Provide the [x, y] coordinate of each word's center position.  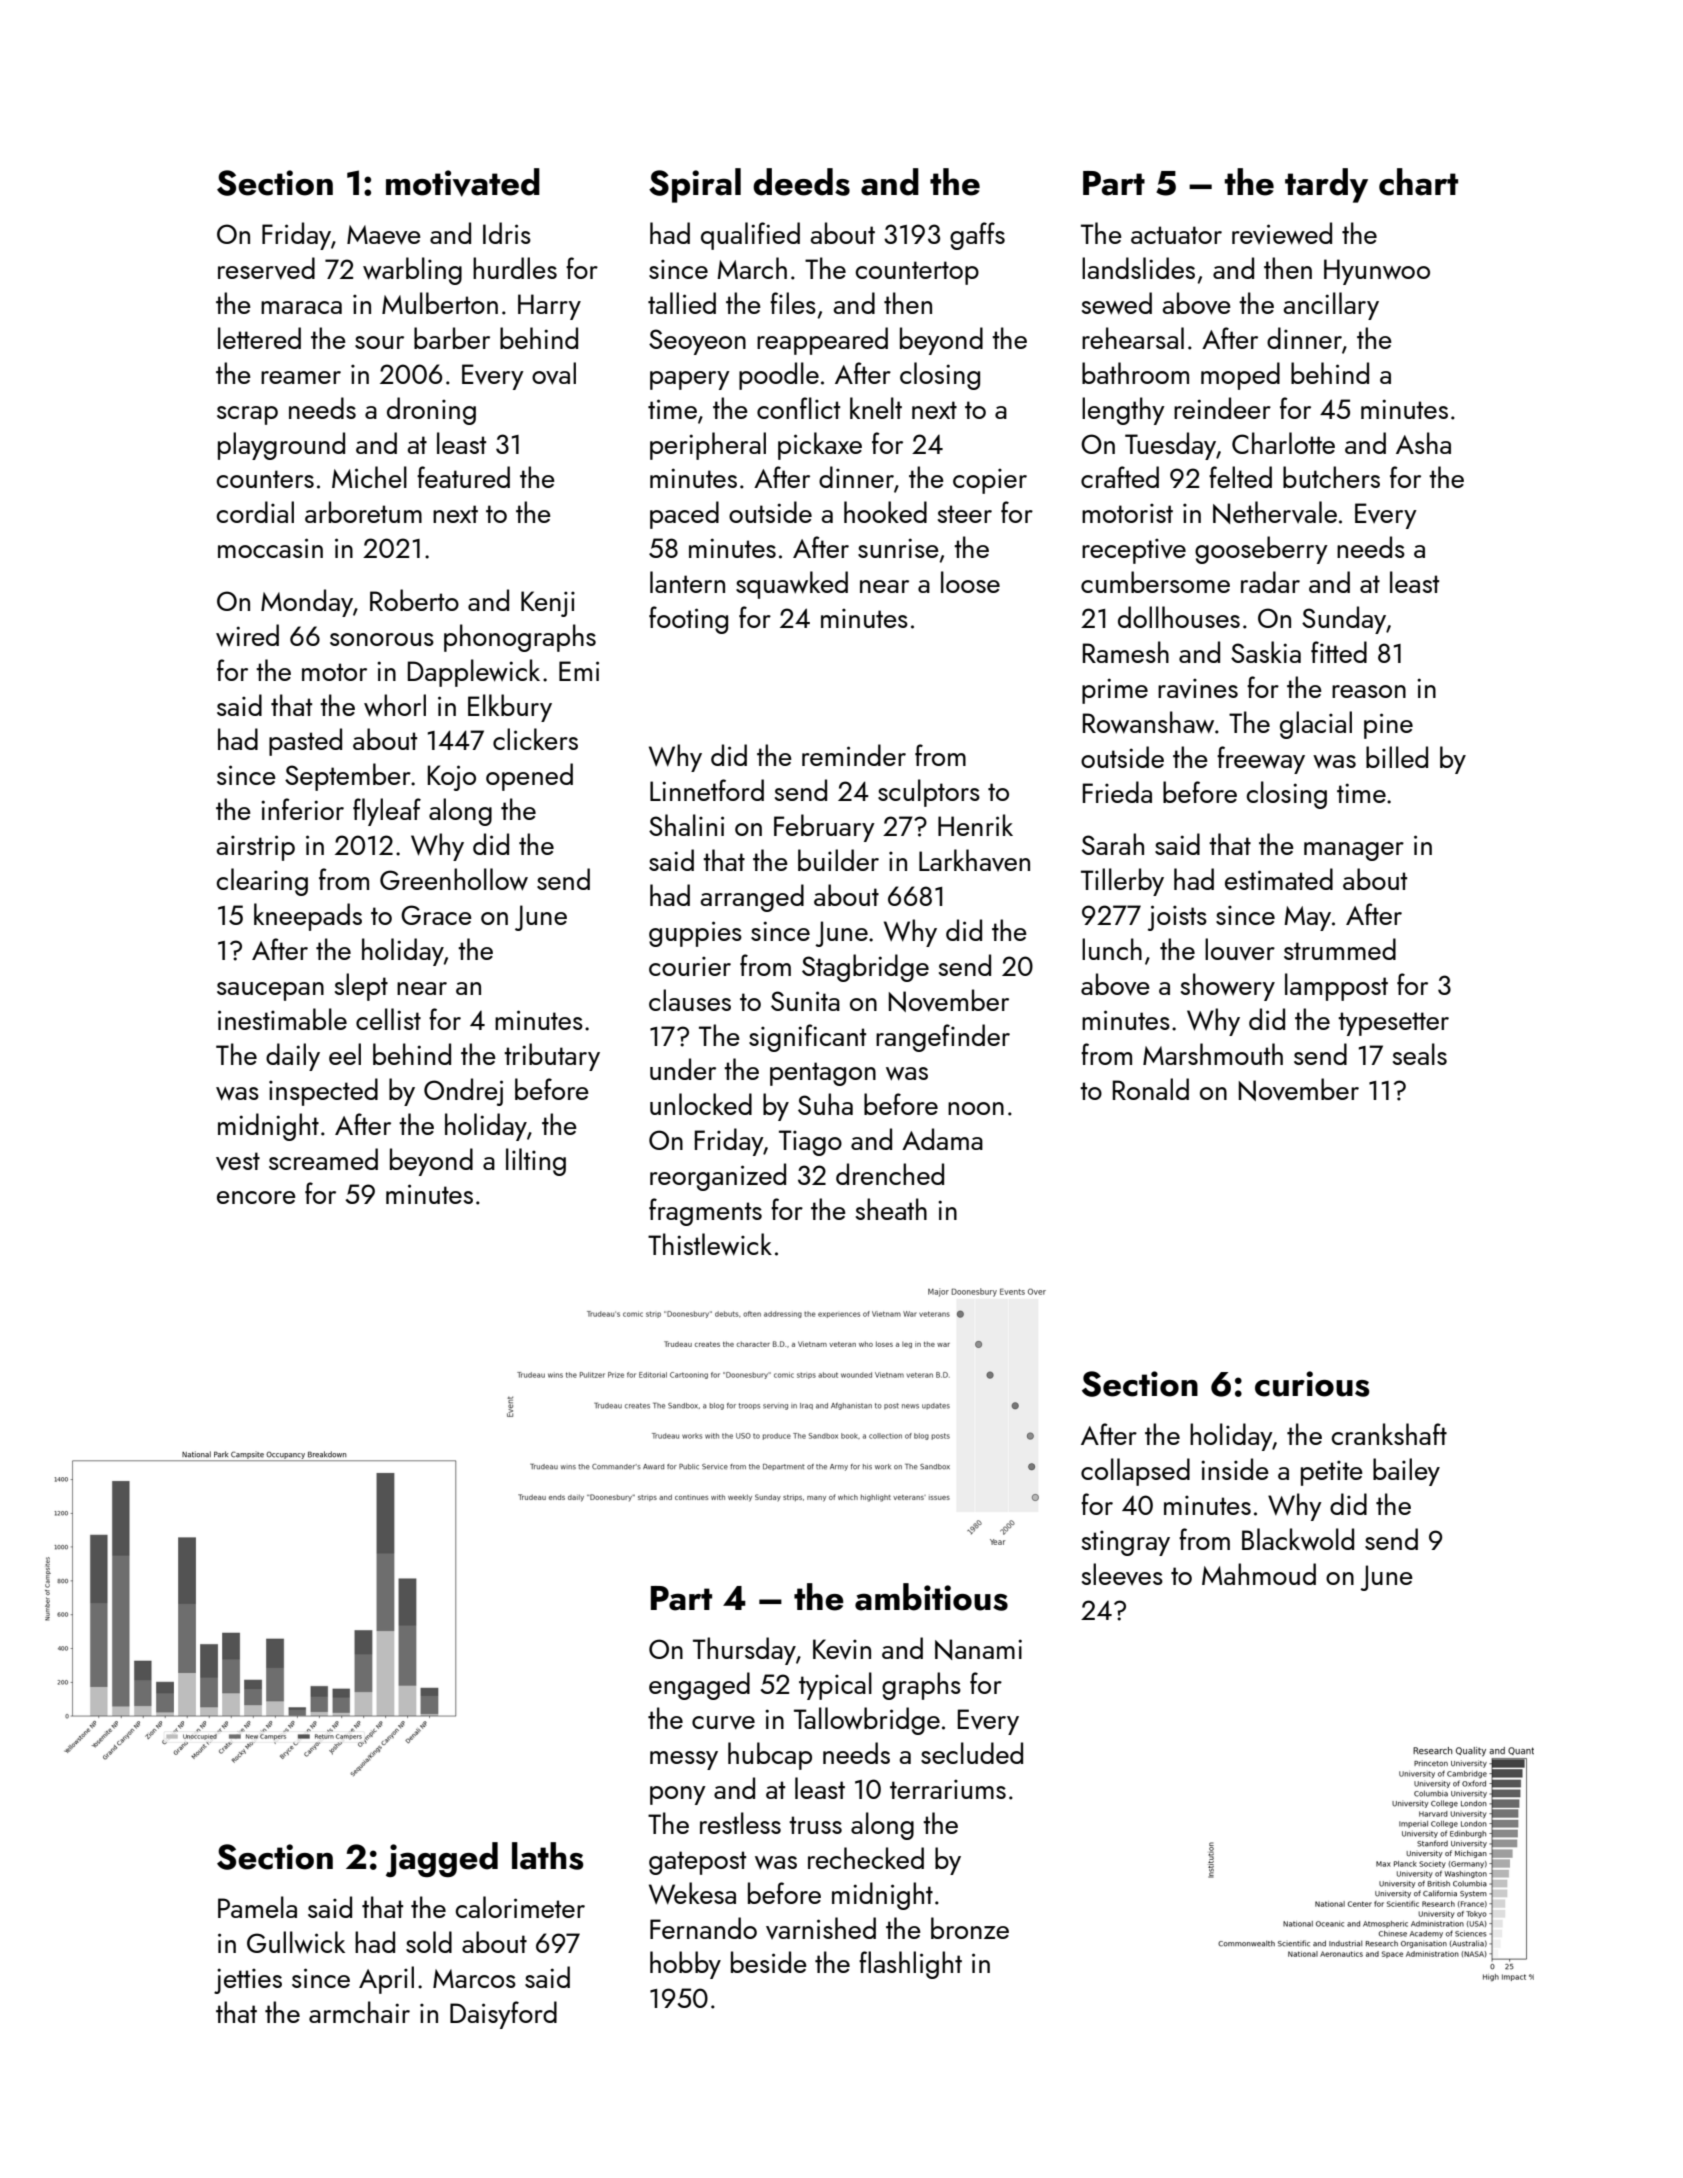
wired [247, 635]
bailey [1406, 1472]
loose [970, 582]
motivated [463, 182]
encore [256, 1197]
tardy [1326, 185]
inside [1235, 1469]
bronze [970, 1928]
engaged [699, 1686]
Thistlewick [710, 1244]
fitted [1339, 652]
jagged [442, 1859]
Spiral [695, 185]
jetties [248, 1981]
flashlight [910, 1965]
